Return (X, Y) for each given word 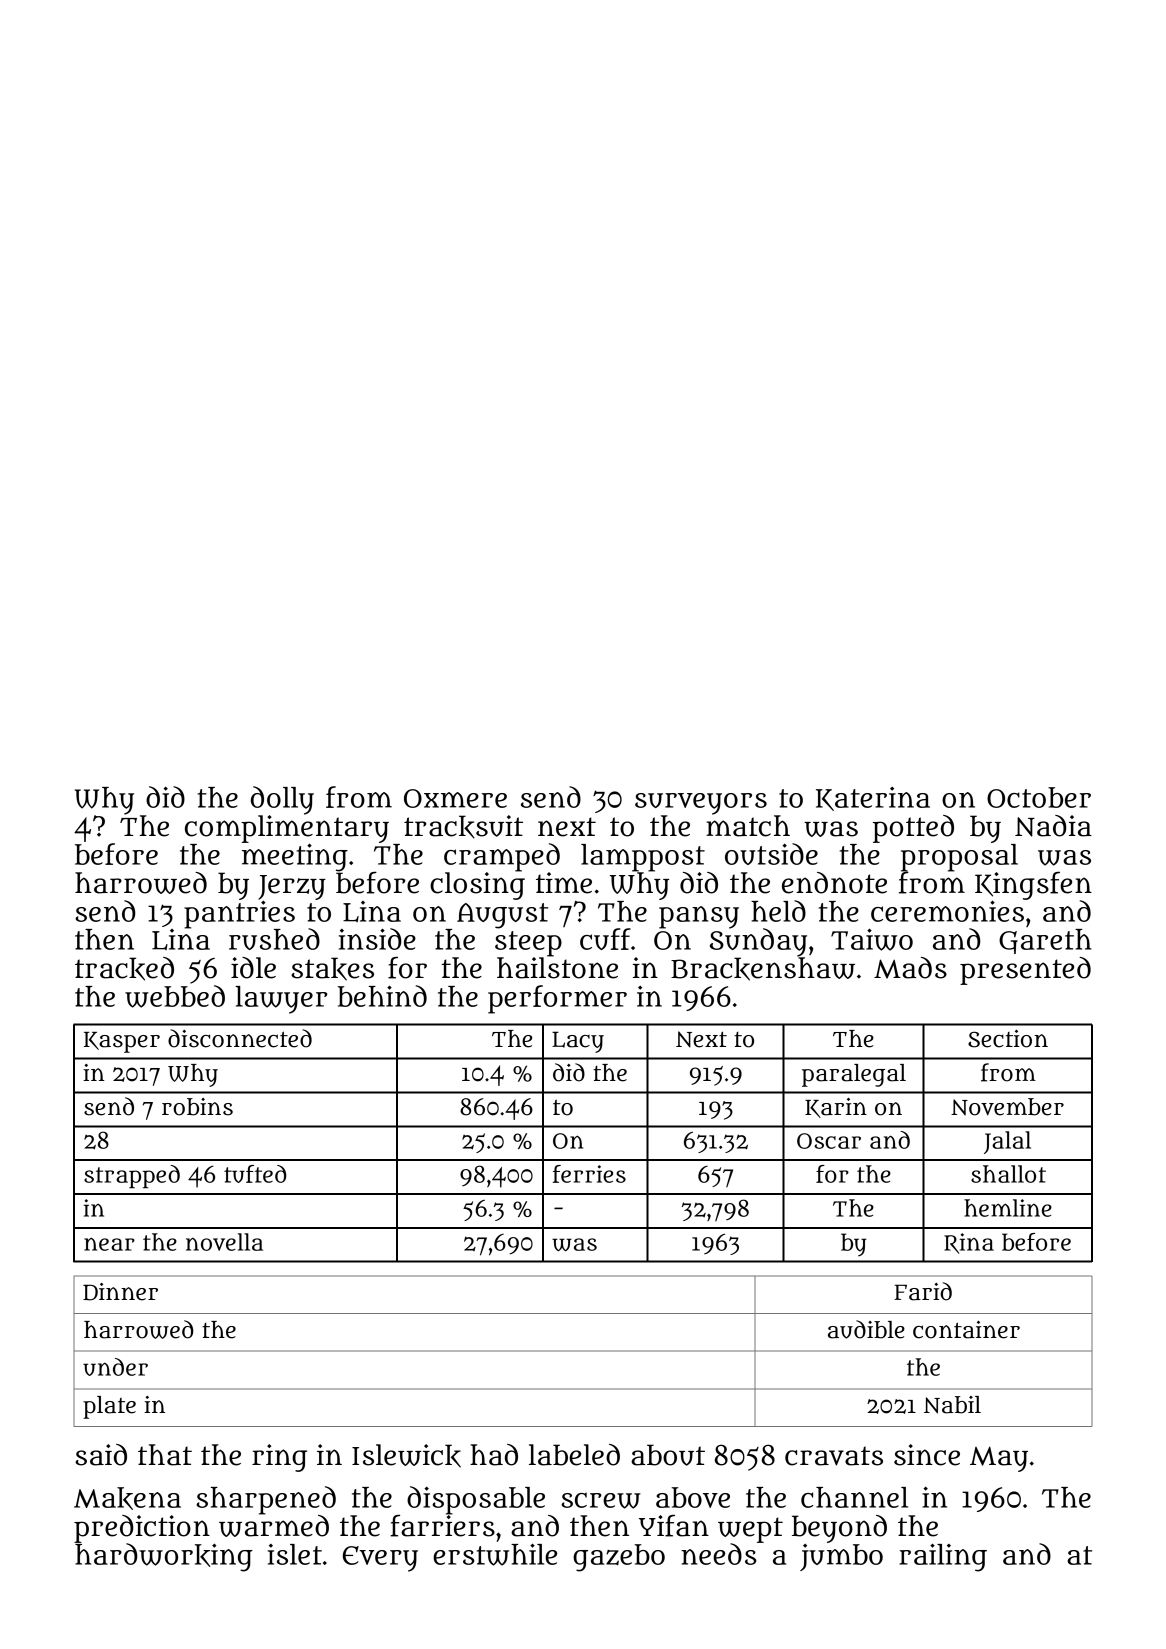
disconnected (240, 1038)
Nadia (1053, 826)
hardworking (164, 1557)
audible (866, 1329)
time (564, 883)
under (115, 1367)
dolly (282, 800)
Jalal (1007, 1142)
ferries (589, 1174)
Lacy (578, 1042)
